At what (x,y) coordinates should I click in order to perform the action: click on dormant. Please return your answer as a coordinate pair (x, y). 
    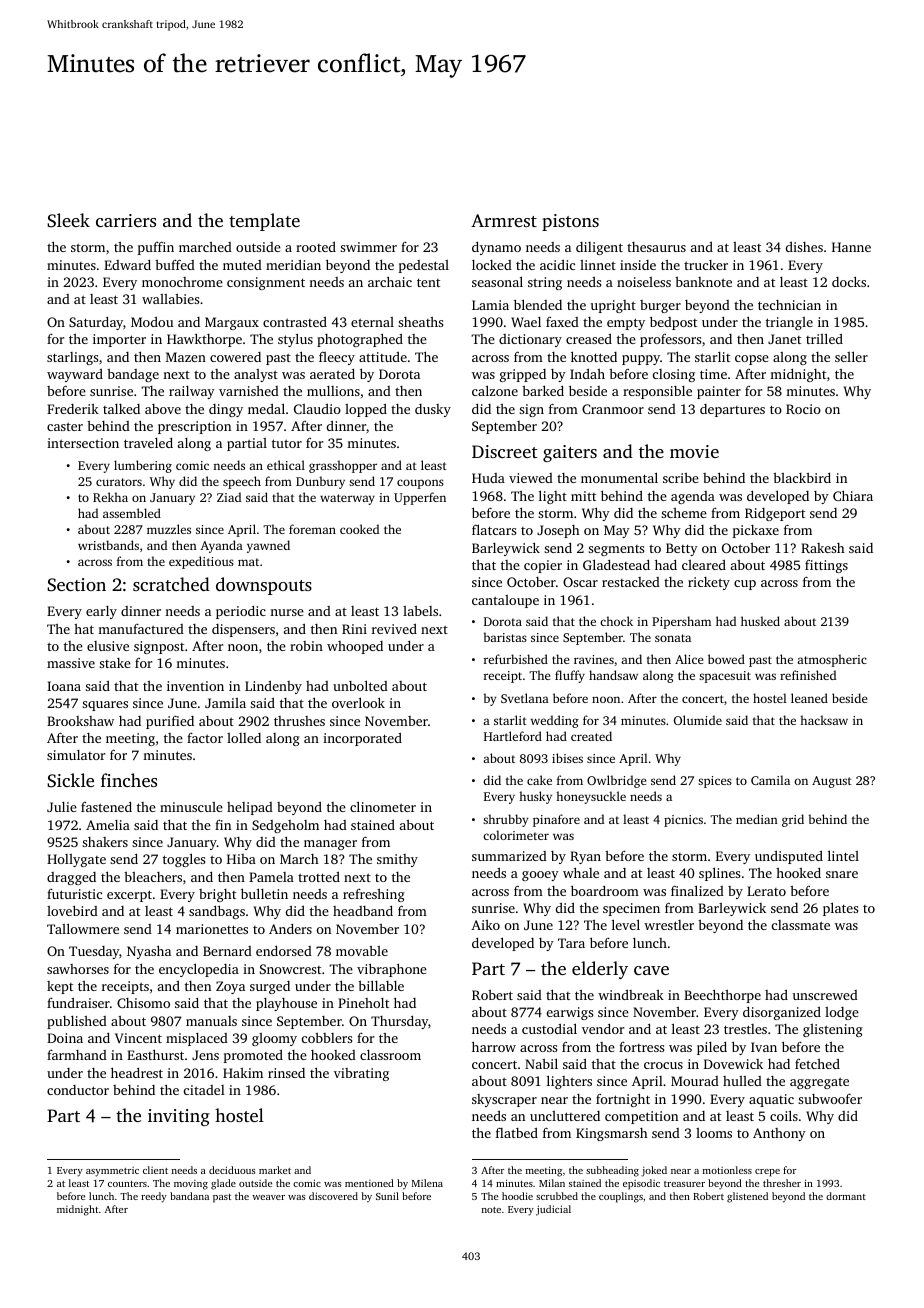
    Looking at the image, I should click on (846, 1196).
